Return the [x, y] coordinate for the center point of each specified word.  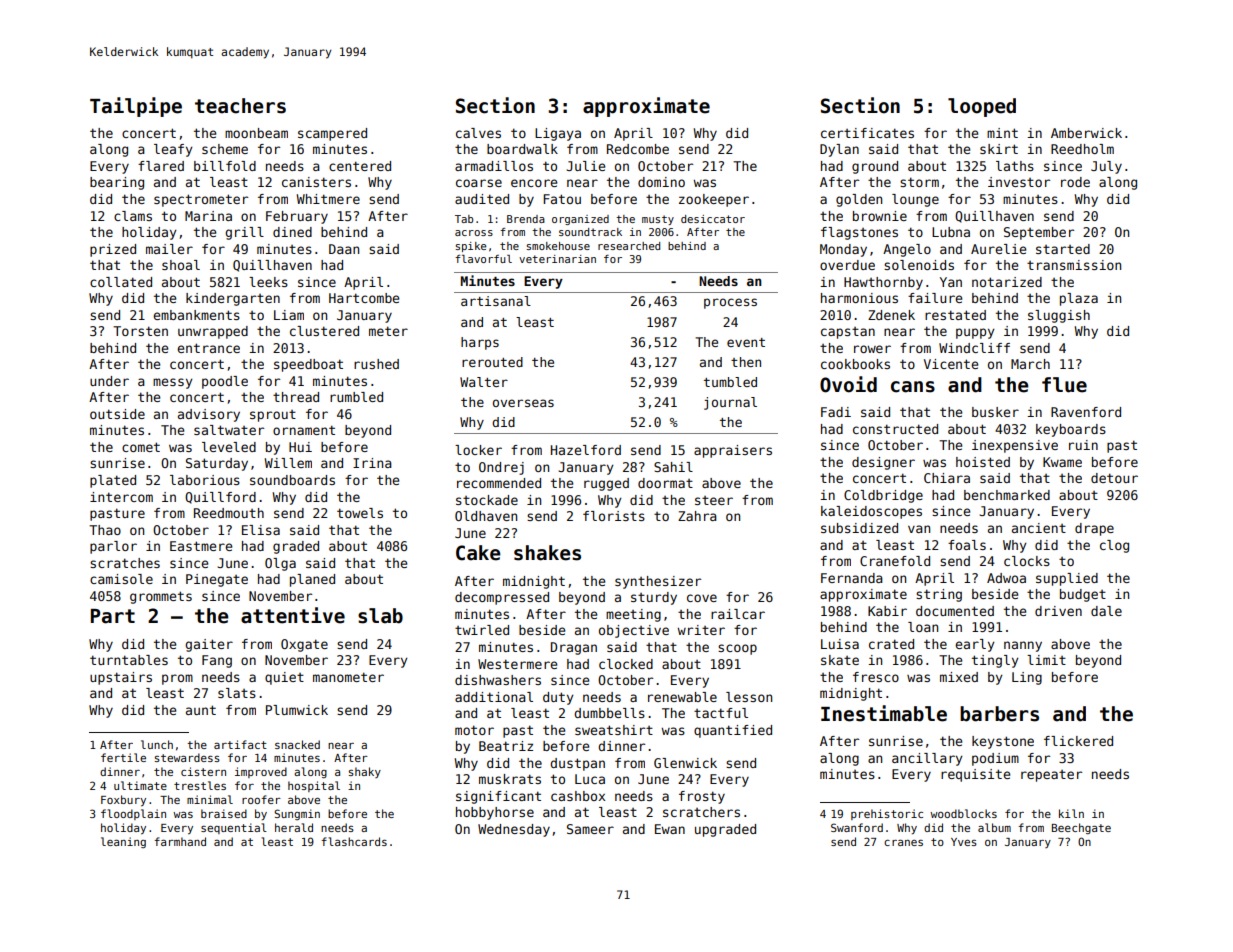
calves [478, 133]
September [1039, 233]
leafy [173, 150]
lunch [157, 744]
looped [982, 107]
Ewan [670, 829]
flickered [1078, 741]
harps [480, 343]
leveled [229, 447]
